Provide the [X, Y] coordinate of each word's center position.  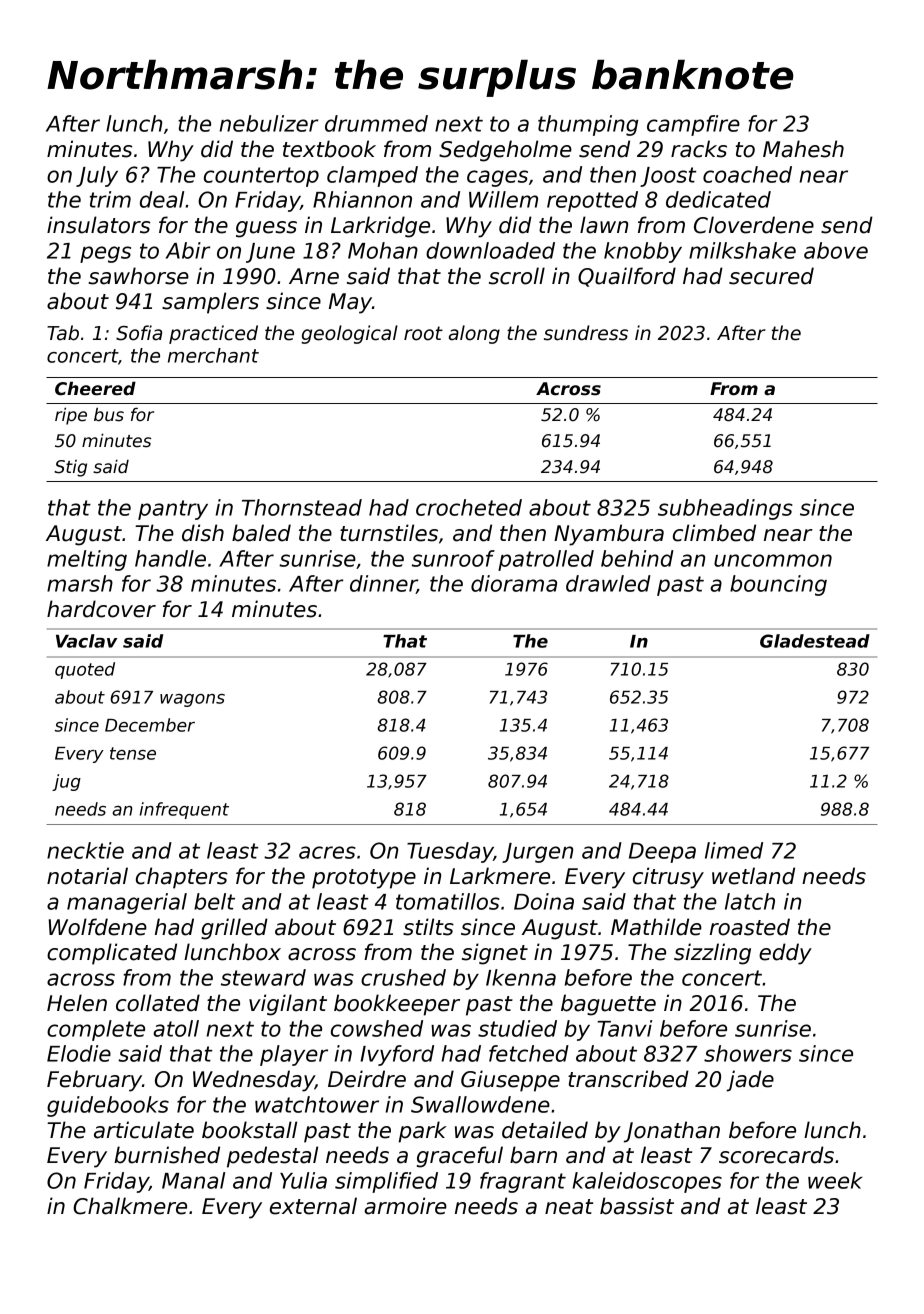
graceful [460, 1157]
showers [748, 1053]
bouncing [778, 585]
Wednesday [254, 1081]
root [423, 333]
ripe [71, 416]
